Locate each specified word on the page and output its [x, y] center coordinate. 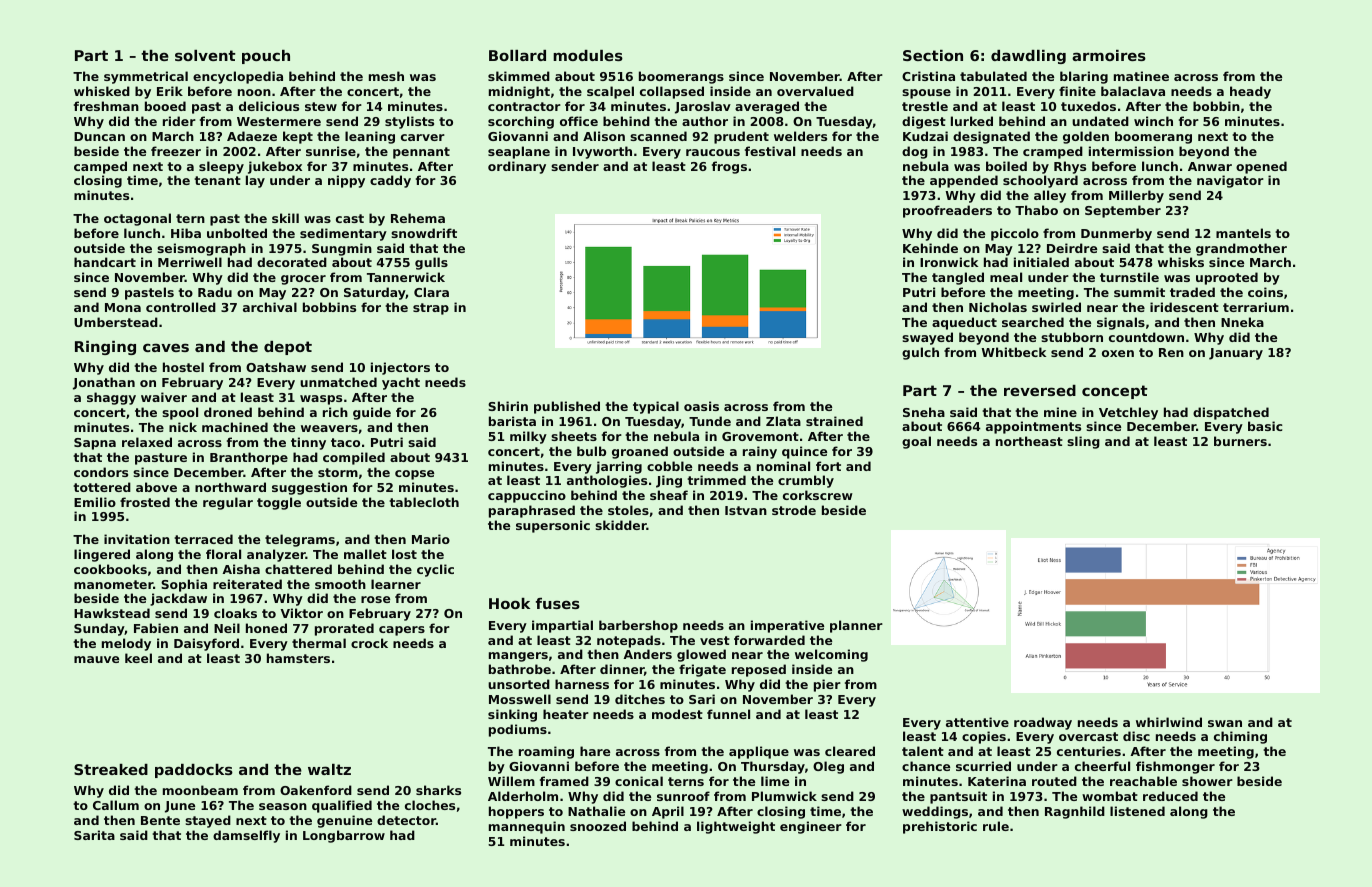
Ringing [105, 348]
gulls [431, 263]
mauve [96, 659]
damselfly [246, 836]
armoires [1109, 55]
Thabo [1036, 210]
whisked [102, 91]
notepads [629, 641]
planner [856, 626]
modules [588, 55]
